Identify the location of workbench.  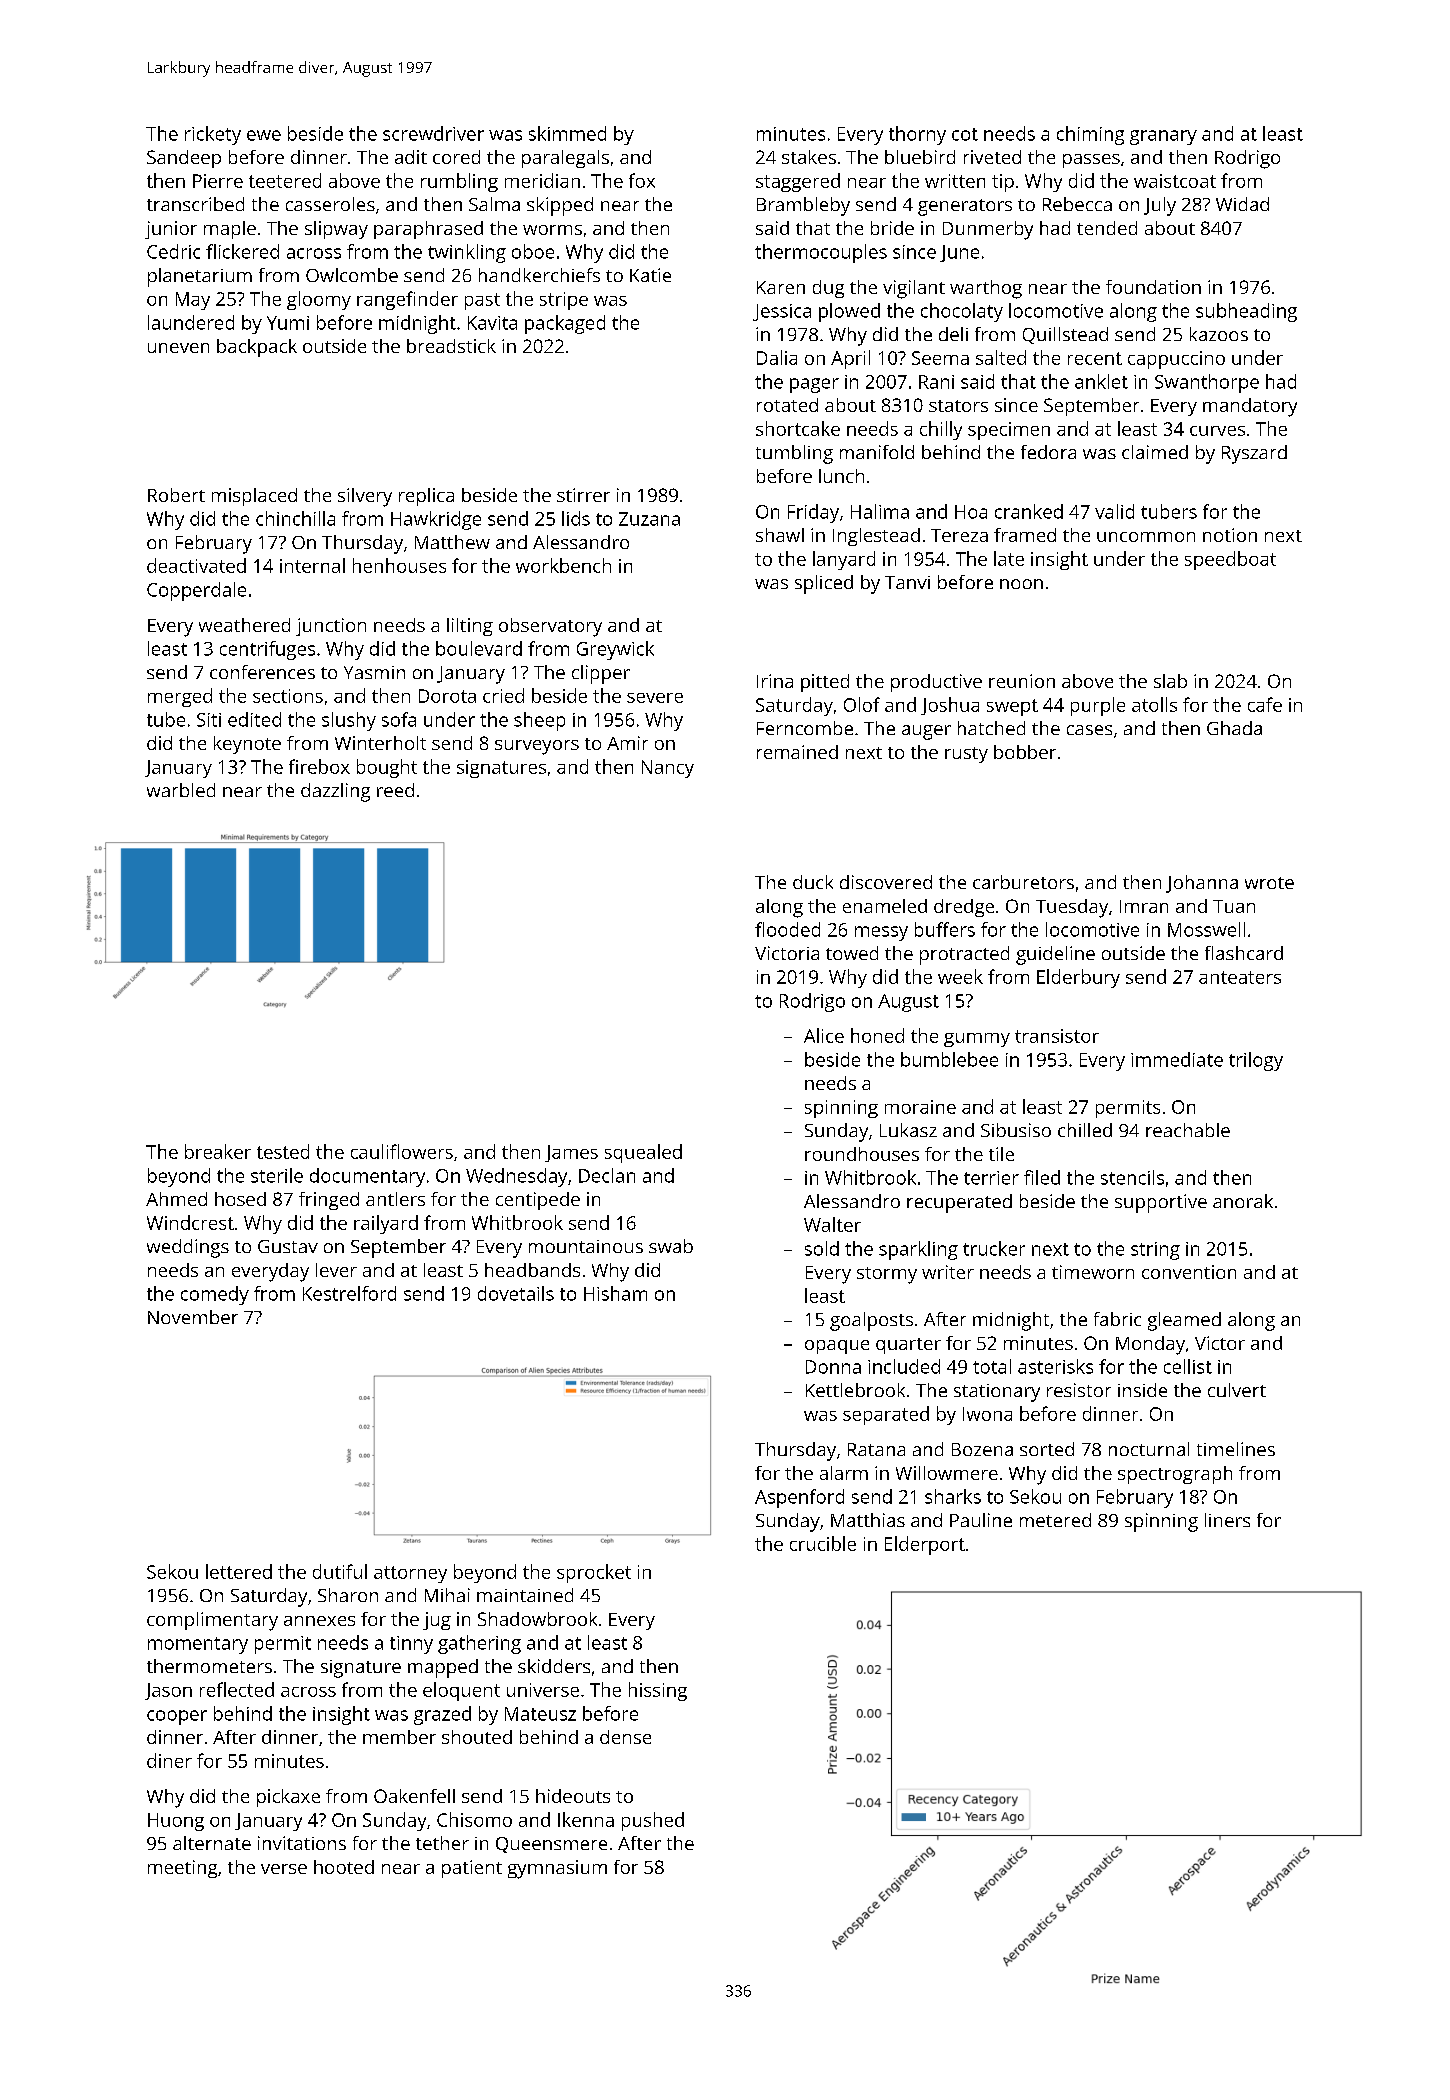
(563, 565).
